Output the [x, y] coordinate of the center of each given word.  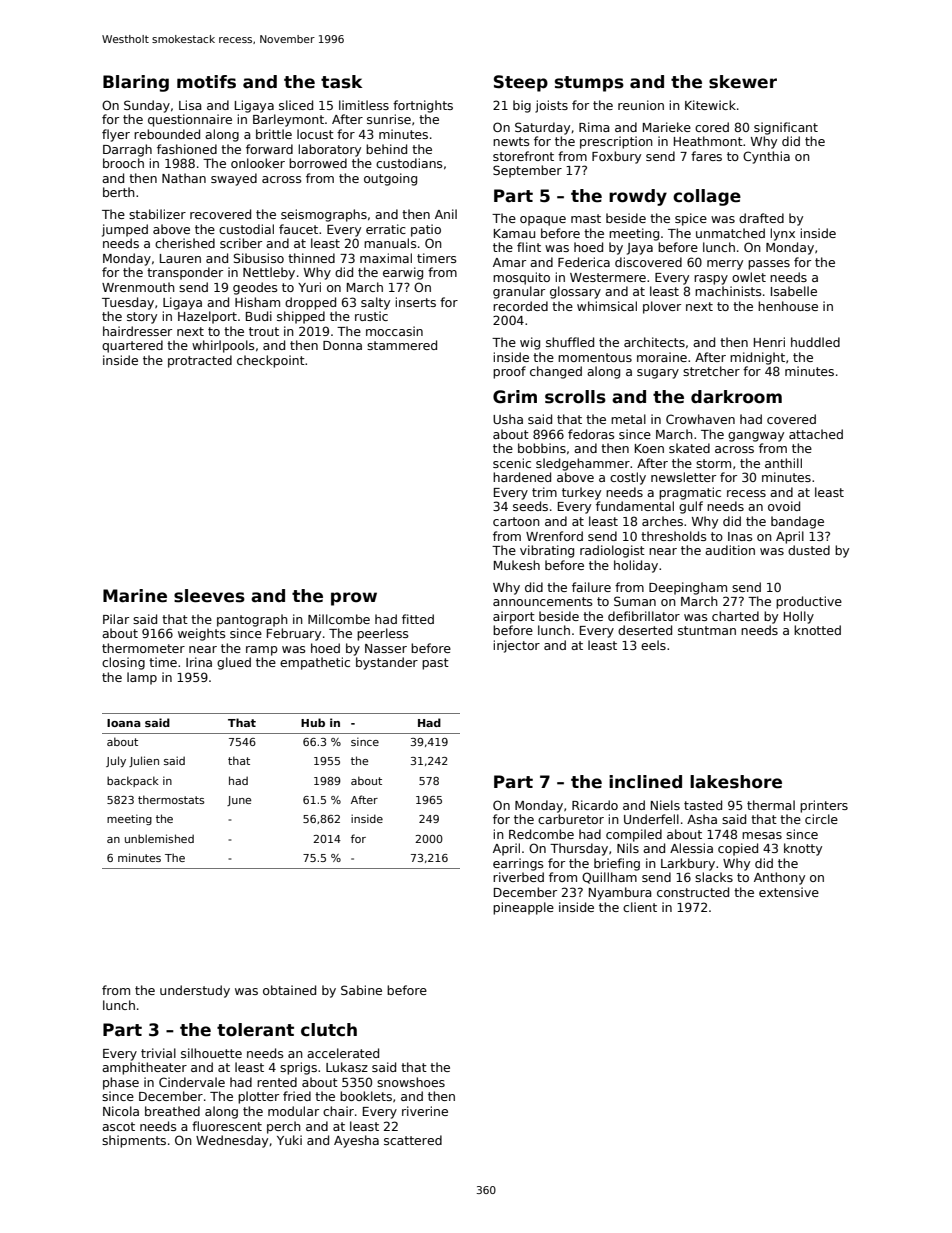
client [640, 907]
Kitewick [710, 105]
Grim [515, 397]
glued [234, 663]
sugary [658, 374]
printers [824, 806]
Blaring [136, 83]
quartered [132, 346]
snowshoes [411, 1082]
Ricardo [595, 805]
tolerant [255, 1030]
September [527, 171]
